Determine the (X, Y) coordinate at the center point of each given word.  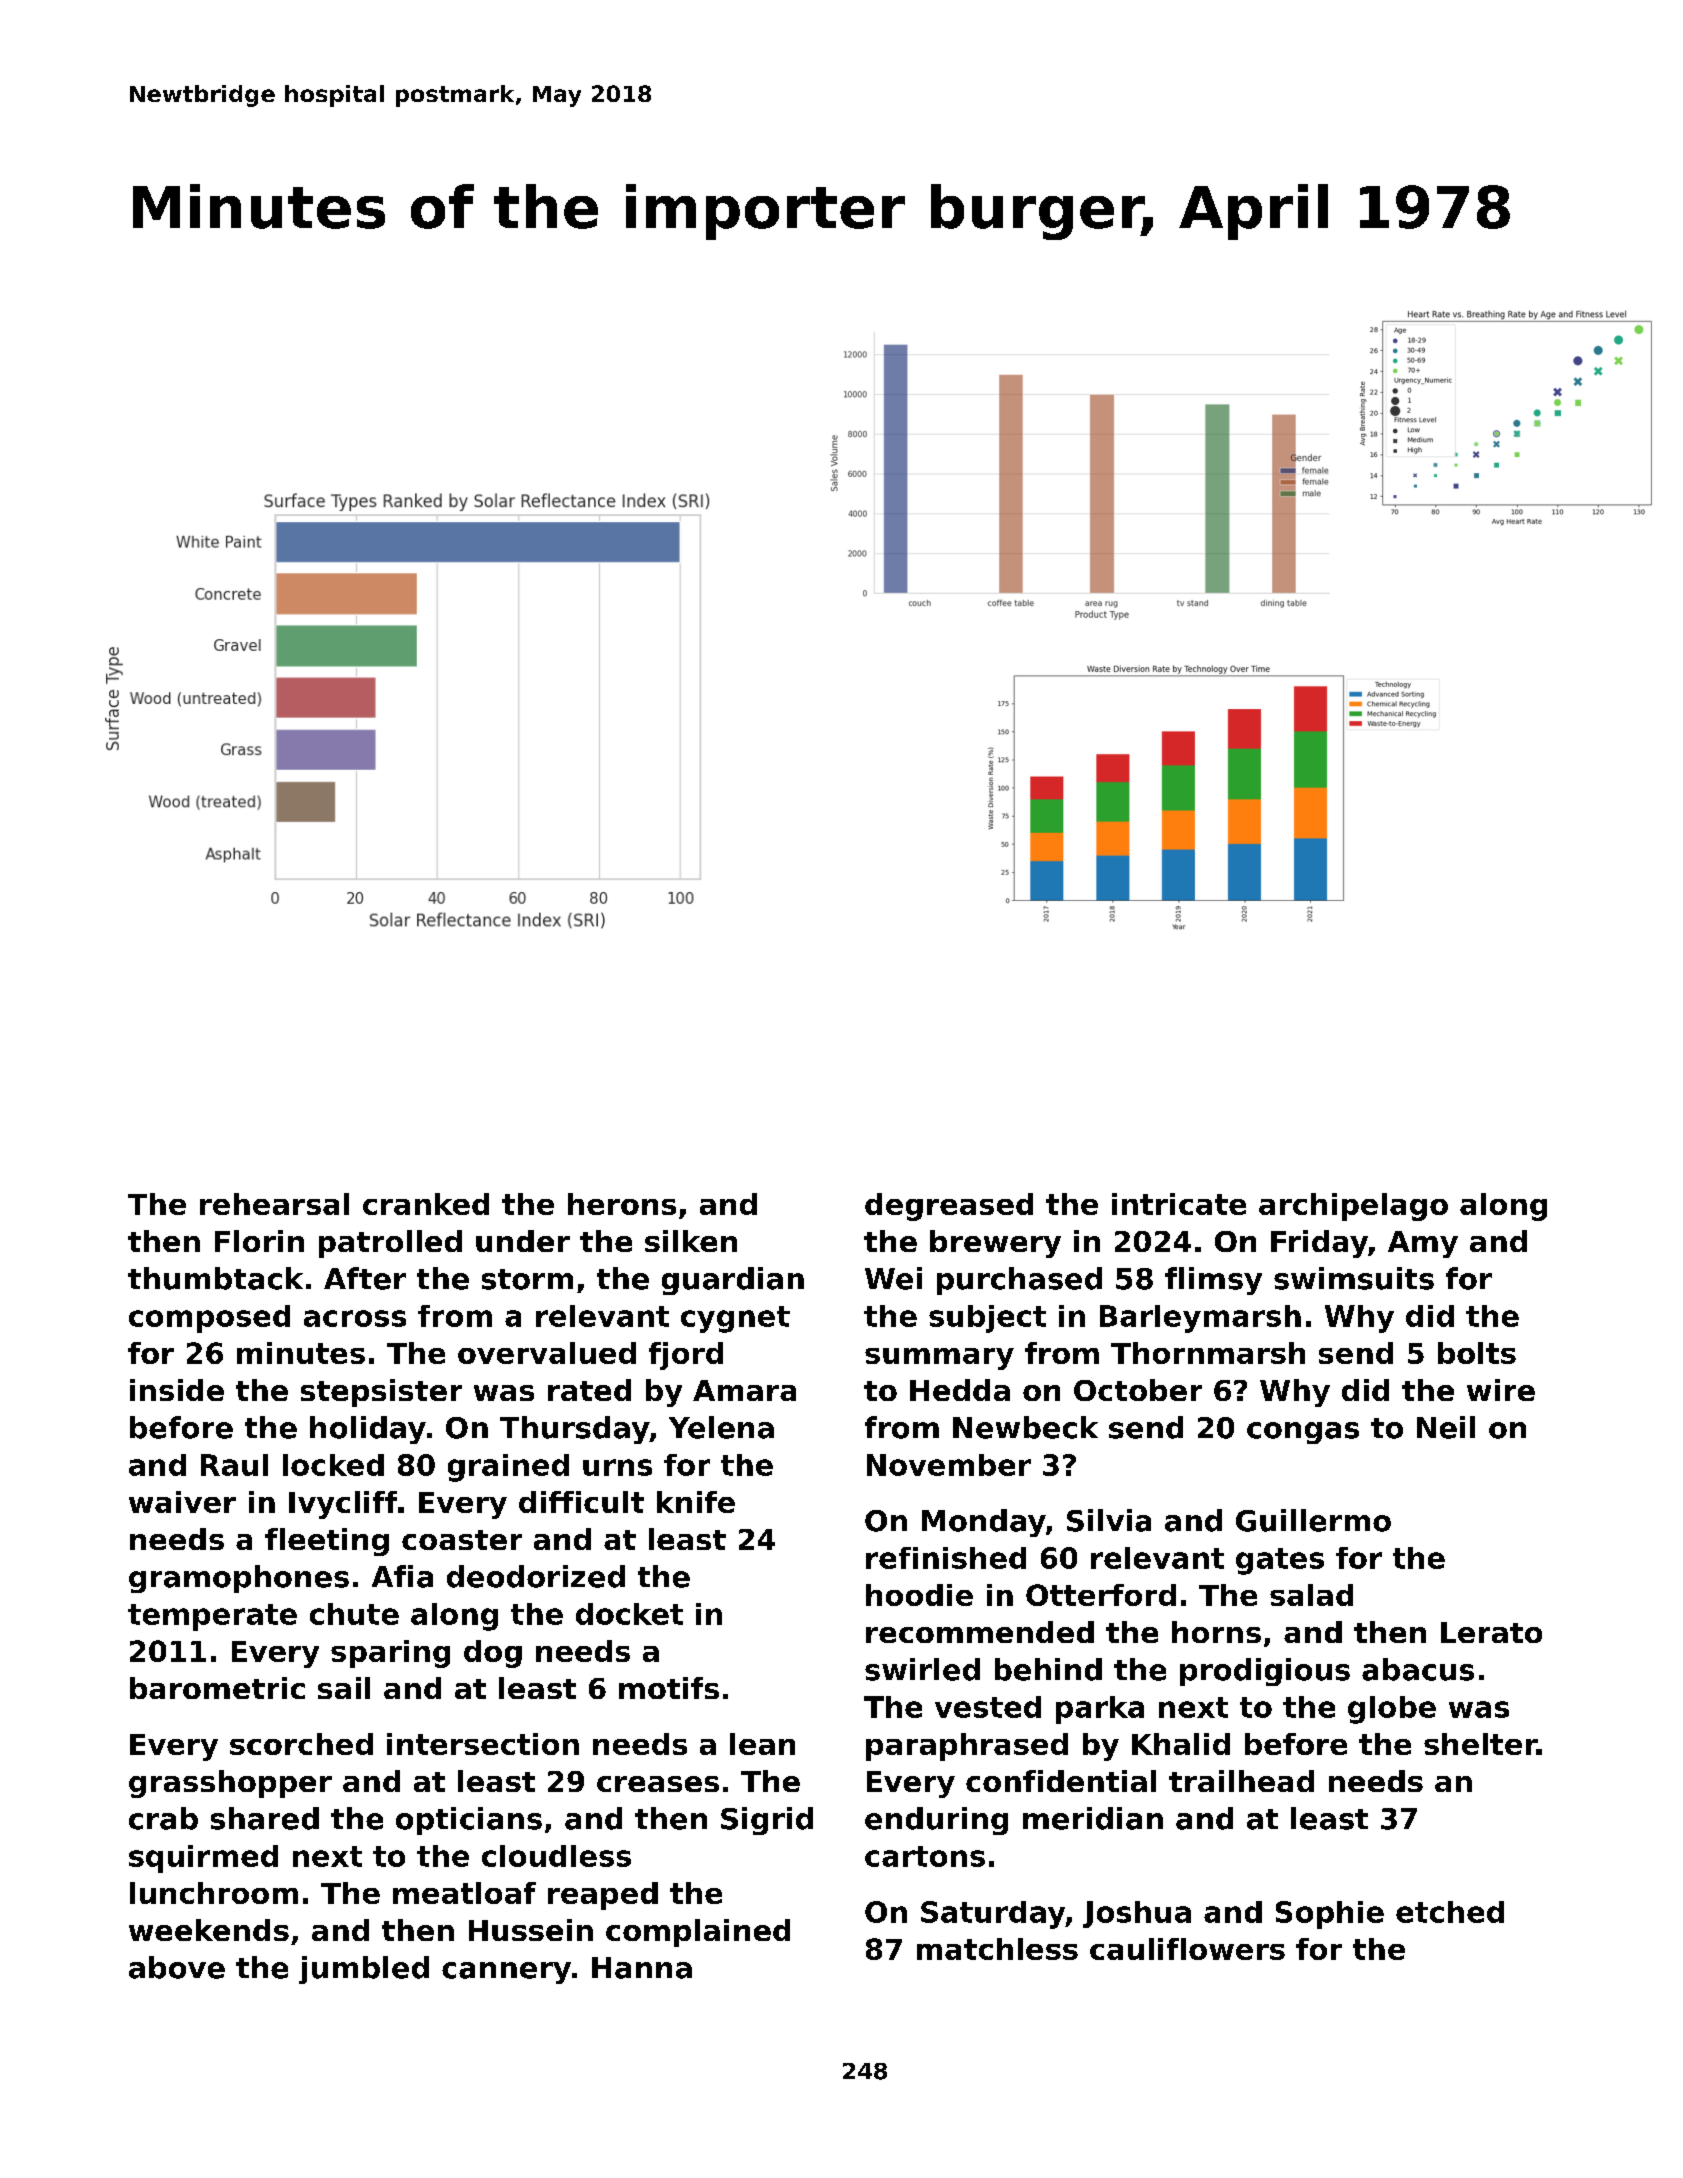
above (177, 1967)
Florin (259, 1241)
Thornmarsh (1208, 1353)
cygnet (735, 1319)
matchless (997, 1949)
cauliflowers (1187, 1949)
